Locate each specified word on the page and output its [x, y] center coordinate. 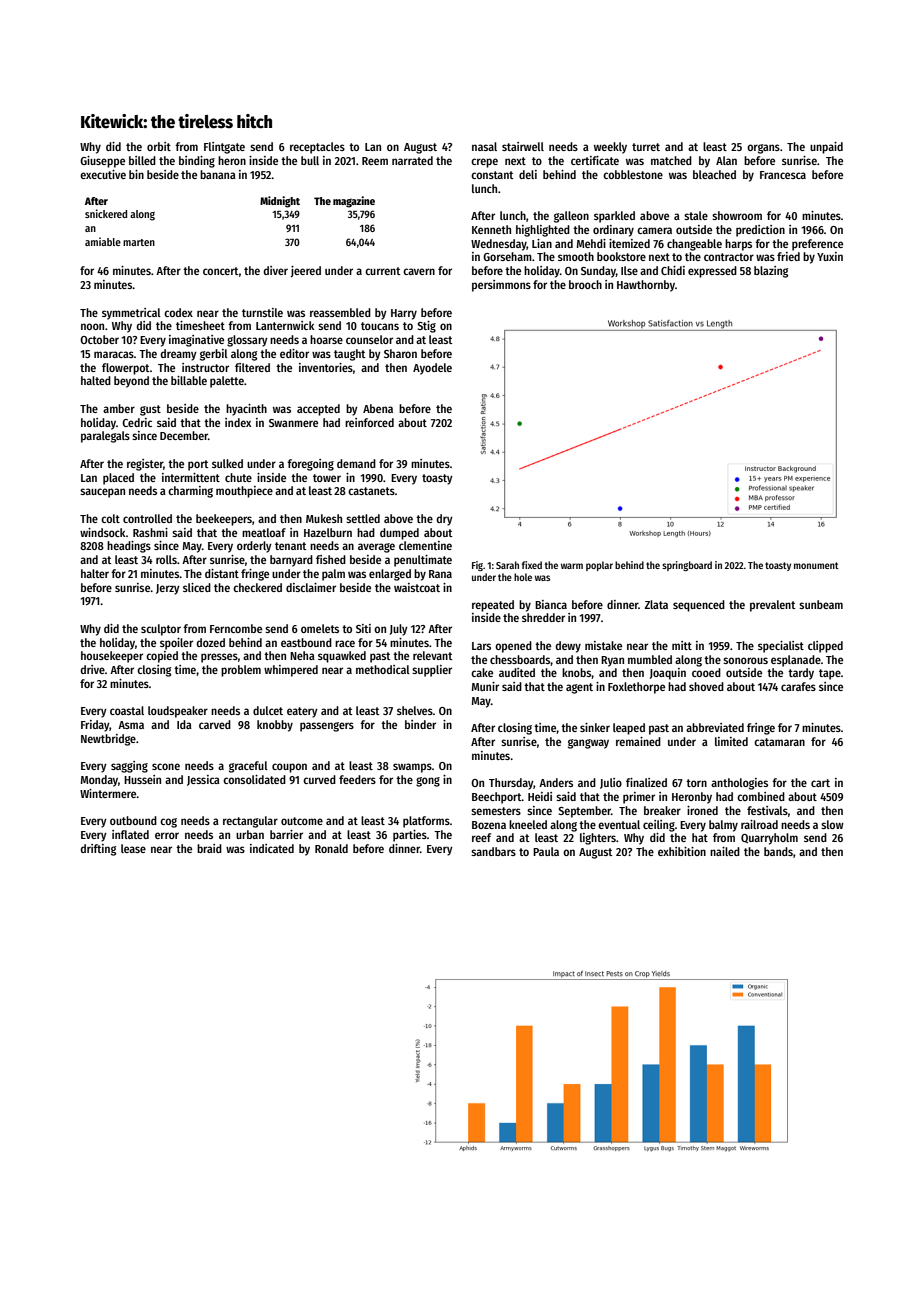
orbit [159, 146]
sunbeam [821, 604]
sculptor [161, 630]
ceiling [659, 826]
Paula [546, 851]
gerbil [214, 355]
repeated [493, 606]
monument [816, 565]
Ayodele [432, 369]
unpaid [826, 148]
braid [209, 848]
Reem [375, 161]
